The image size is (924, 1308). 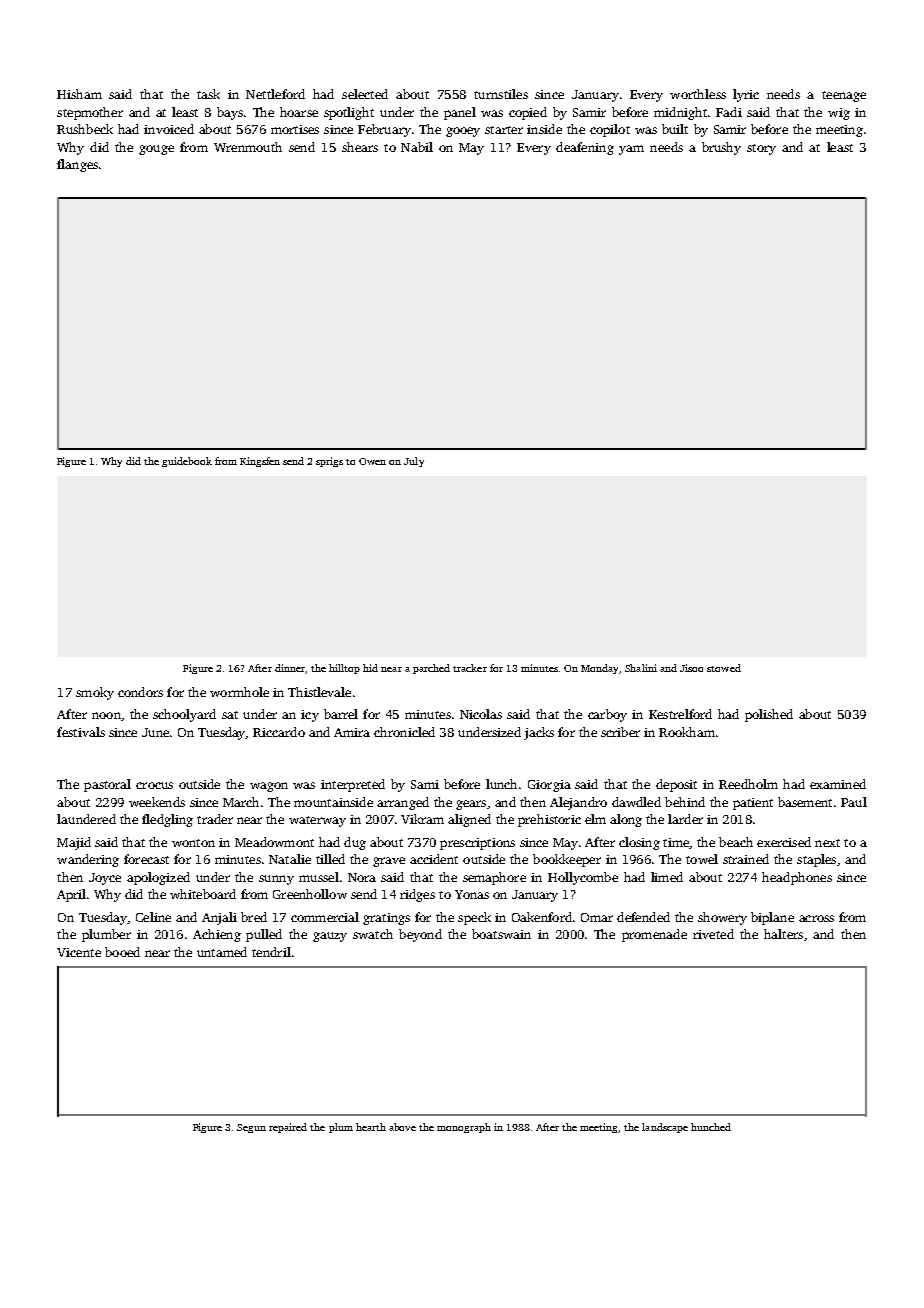 What do you see at coordinates (417, 147) in the screenshot?
I see `Nabil` at bounding box center [417, 147].
